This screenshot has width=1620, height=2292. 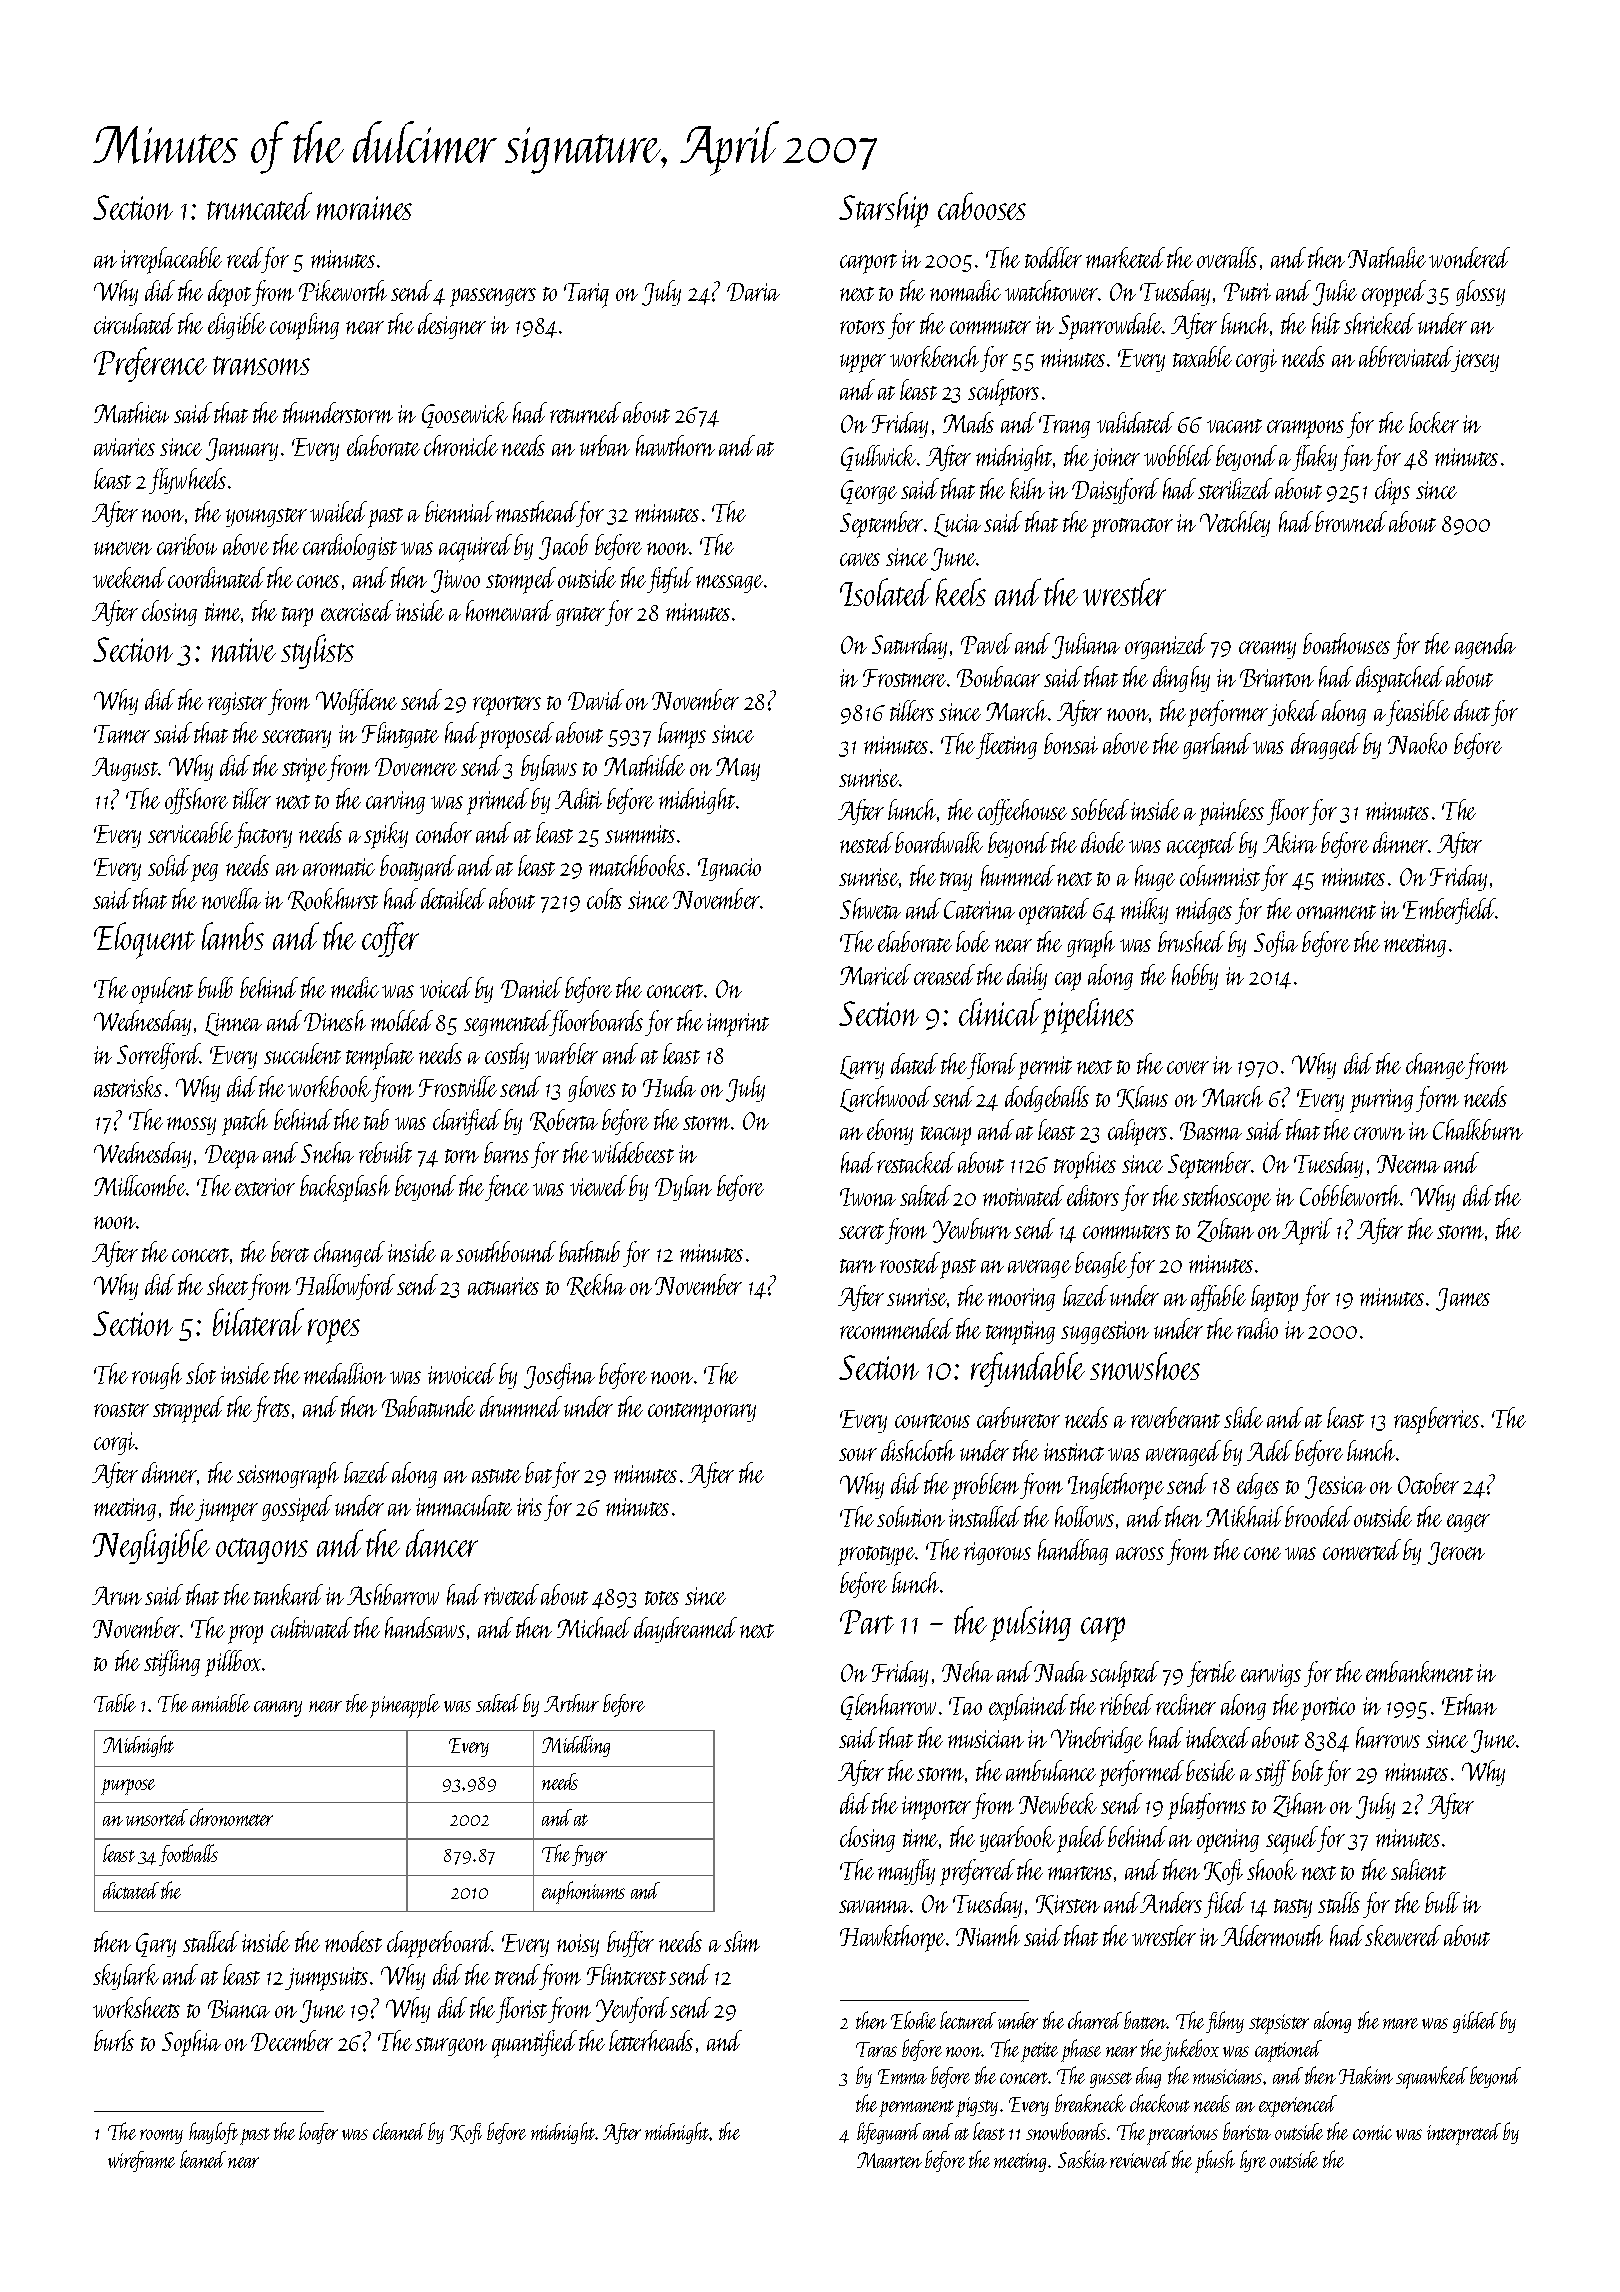 I want to click on Starship, so click(x=883, y=210).
